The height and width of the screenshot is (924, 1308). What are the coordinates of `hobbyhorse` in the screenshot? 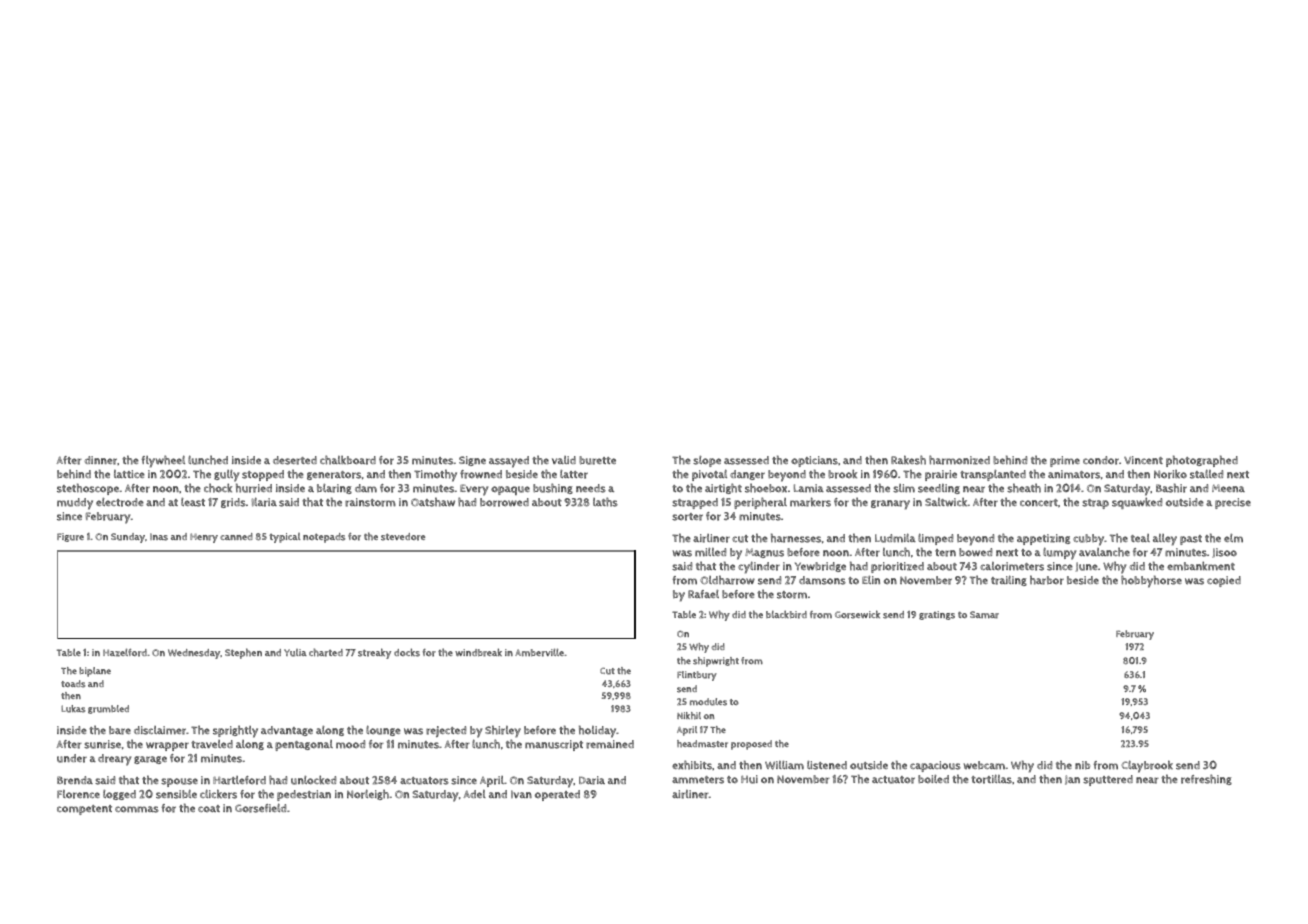 It's located at (1151, 581).
